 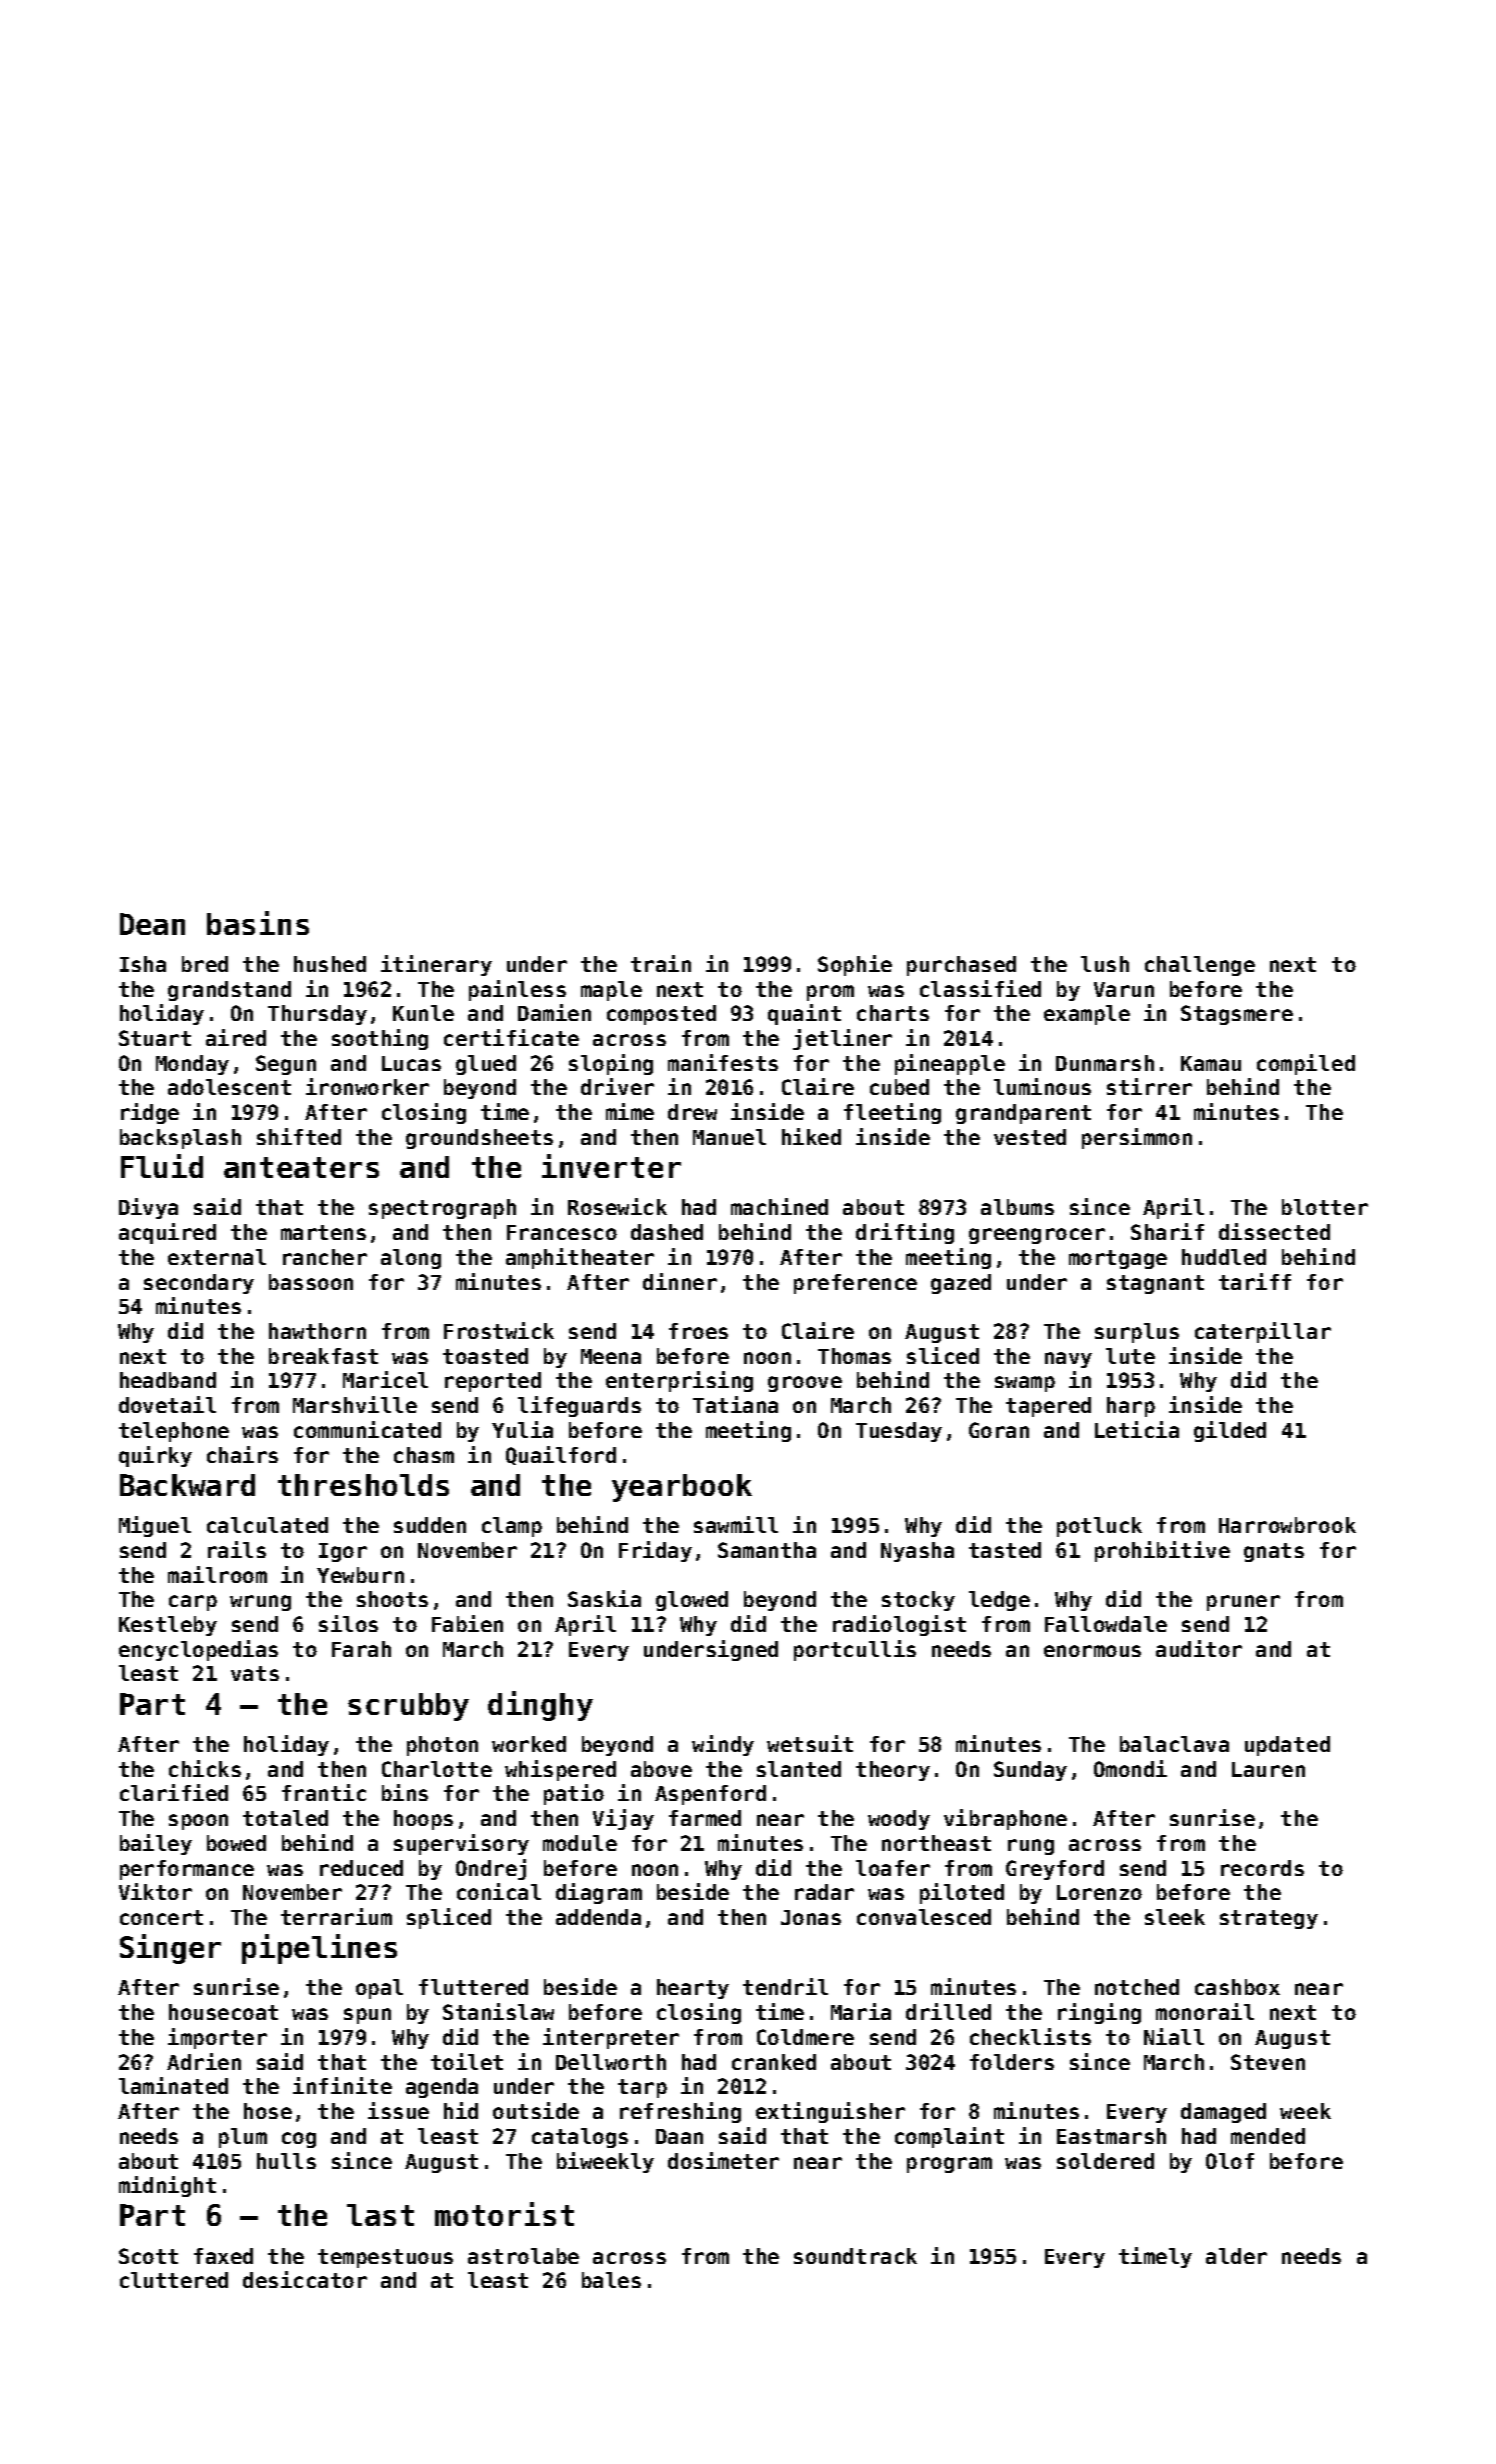 I want to click on dovetail, so click(x=167, y=1404).
